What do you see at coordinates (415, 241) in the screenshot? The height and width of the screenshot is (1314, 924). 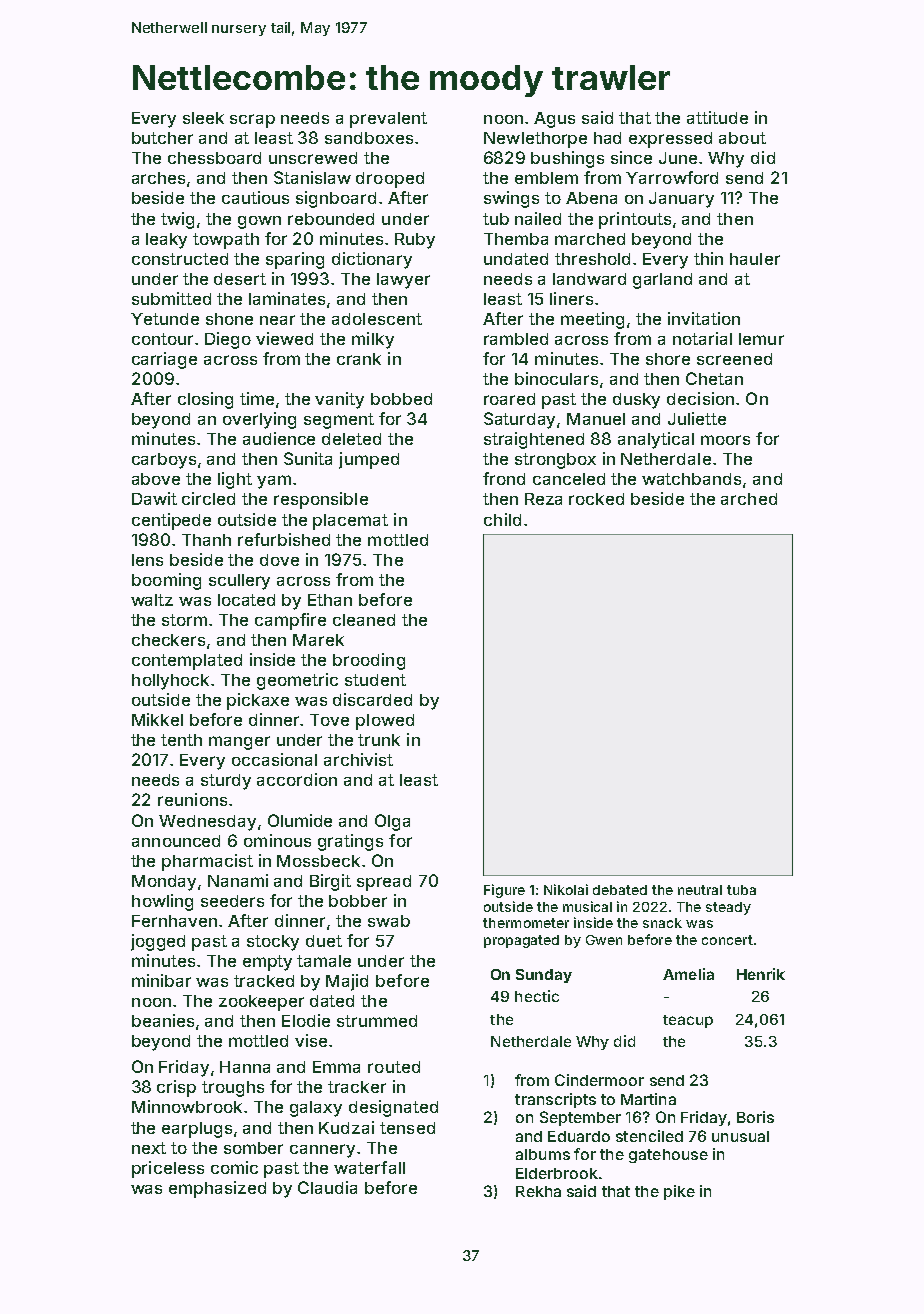 I see `Ruby` at bounding box center [415, 241].
